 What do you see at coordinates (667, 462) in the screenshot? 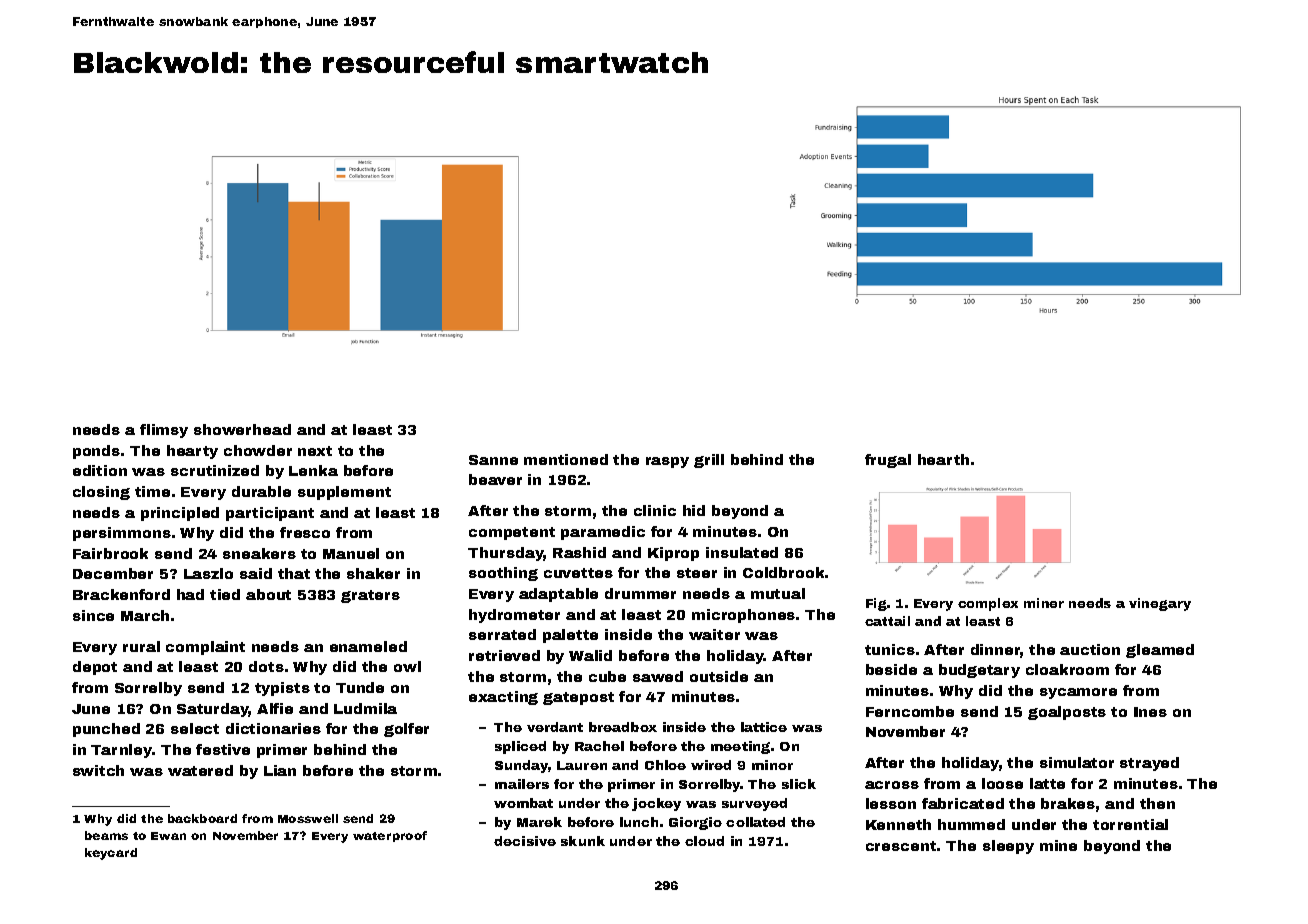
I see `raspy` at bounding box center [667, 462].
